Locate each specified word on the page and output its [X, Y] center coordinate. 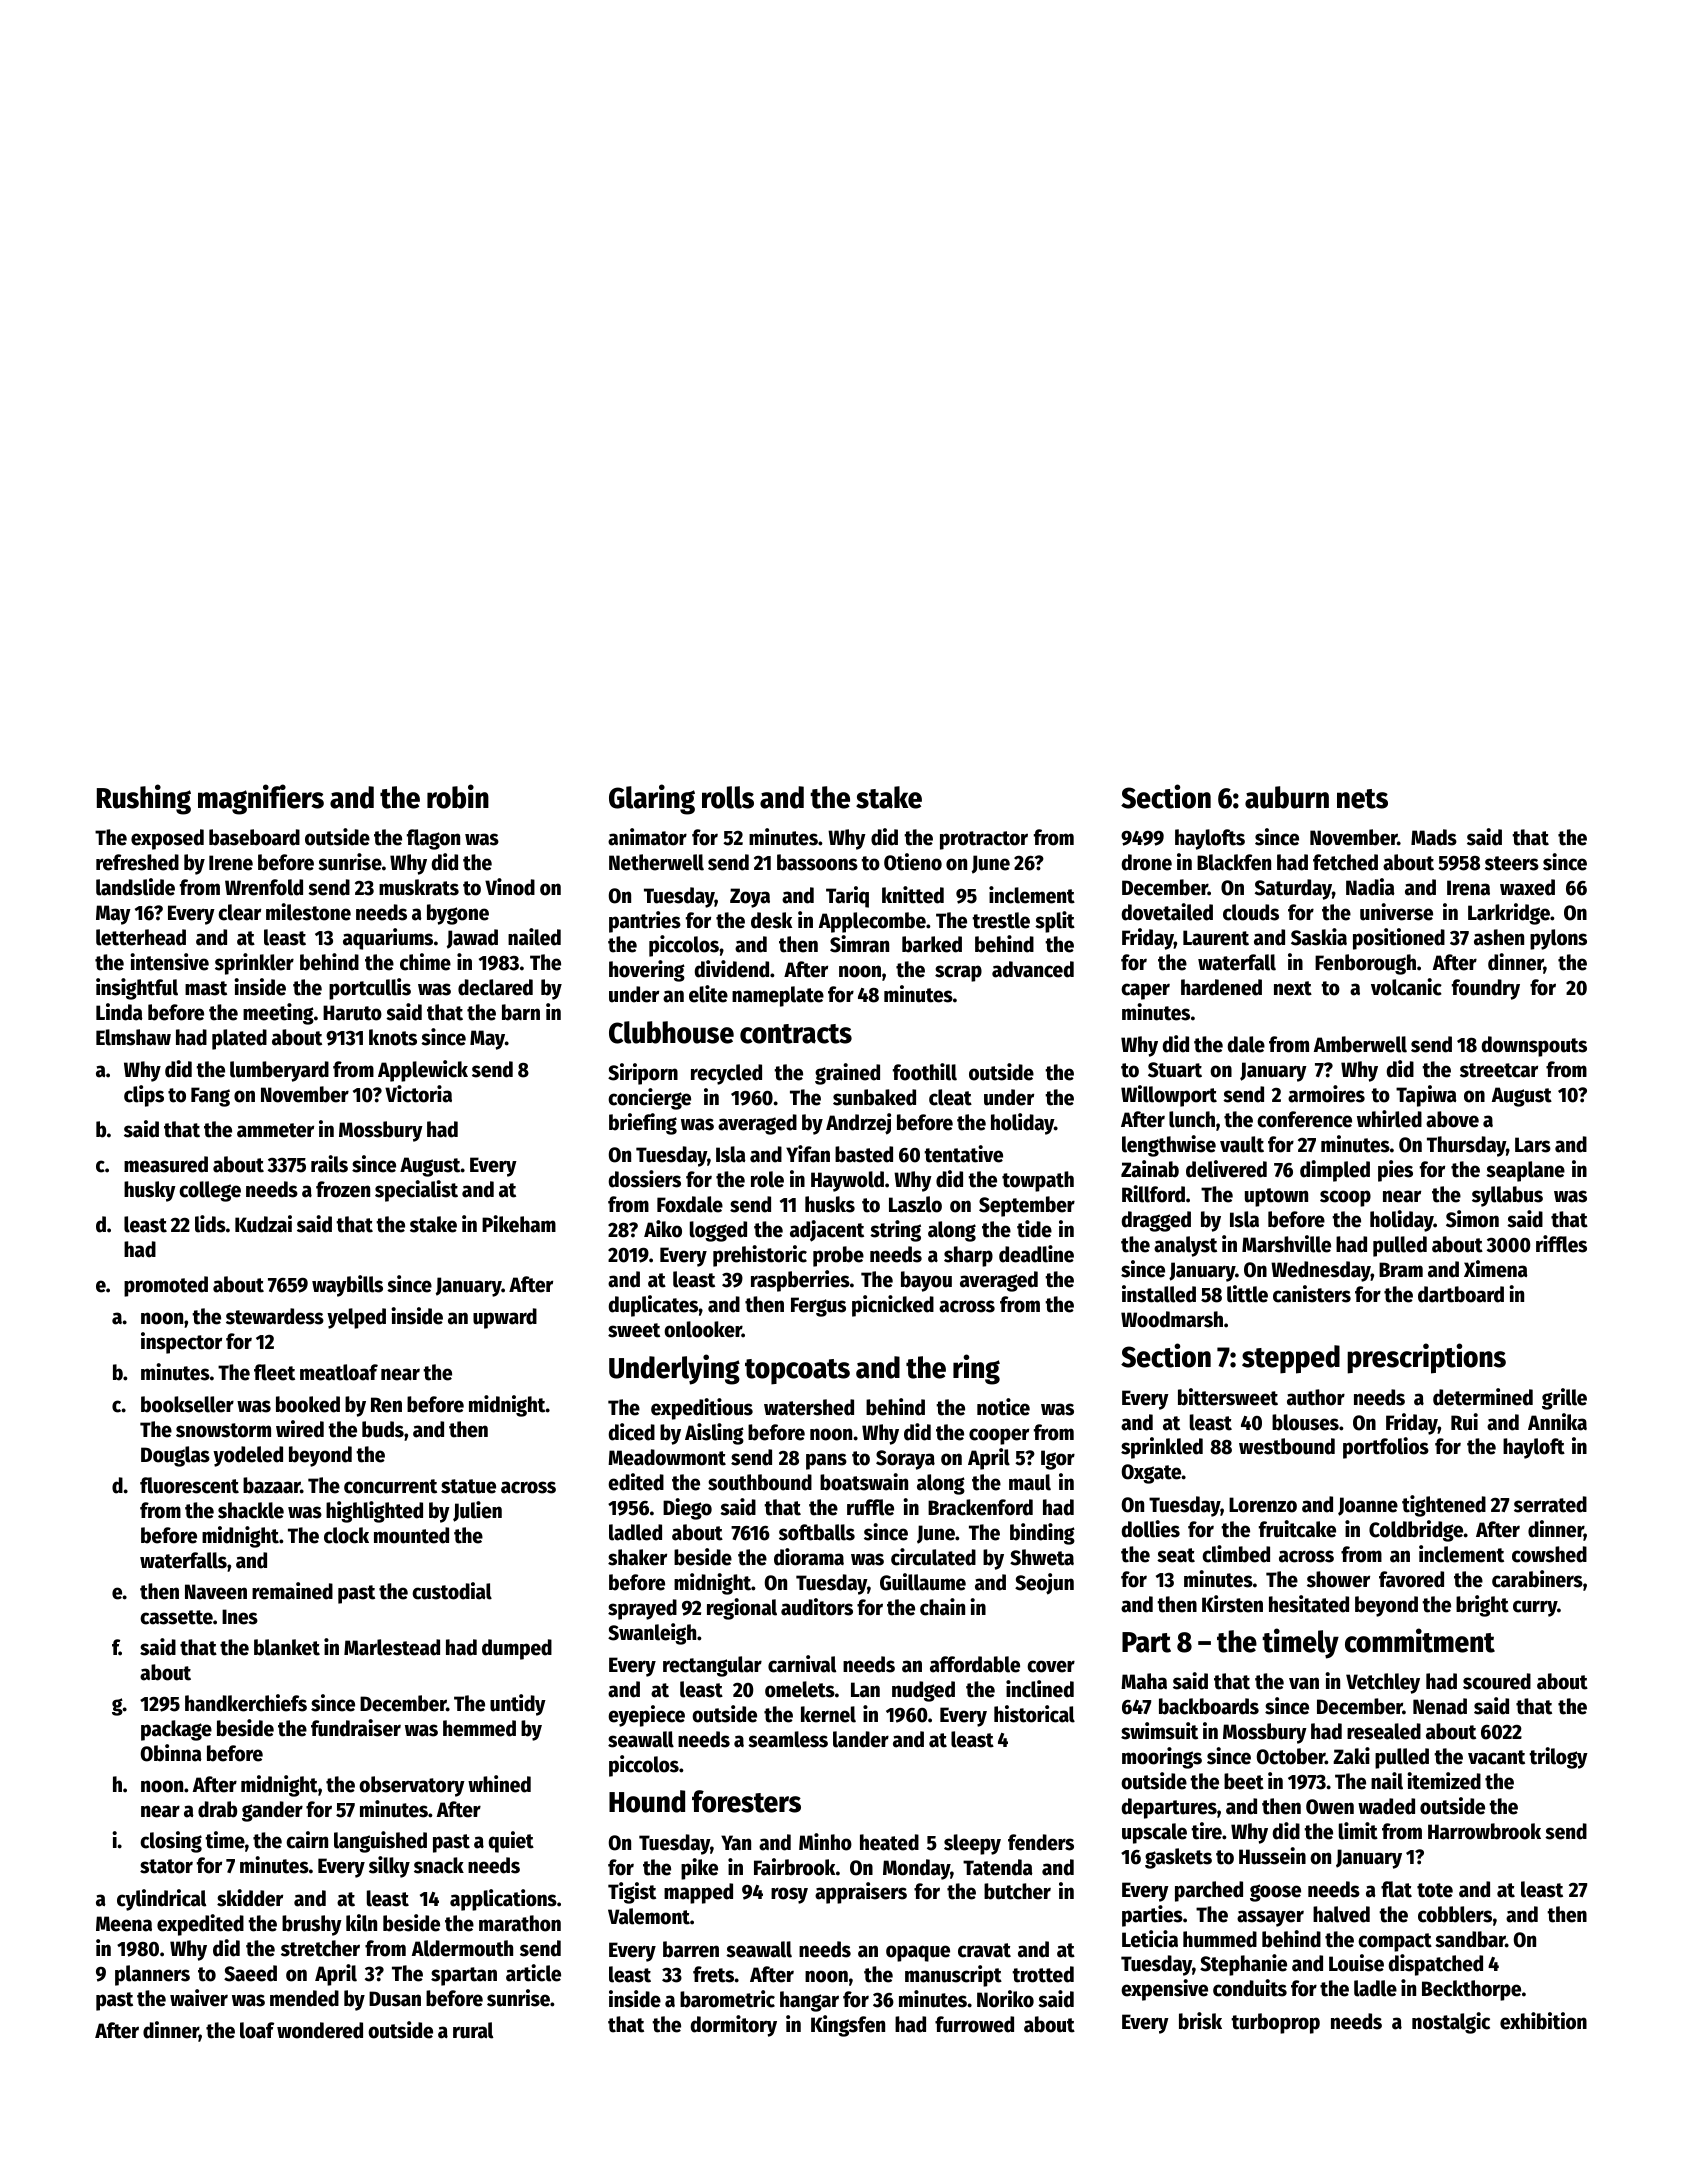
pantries [645, 922]
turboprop [1275, 2023]
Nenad [1440, 1706]
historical [1034, 1714]
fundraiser [356, 1728]
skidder [250, 1898]
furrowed [974, 2024]
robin [458, 796]
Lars [1533, 1145]
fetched [1345, 862]
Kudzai [263, 1224]
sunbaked [874, 1097]
